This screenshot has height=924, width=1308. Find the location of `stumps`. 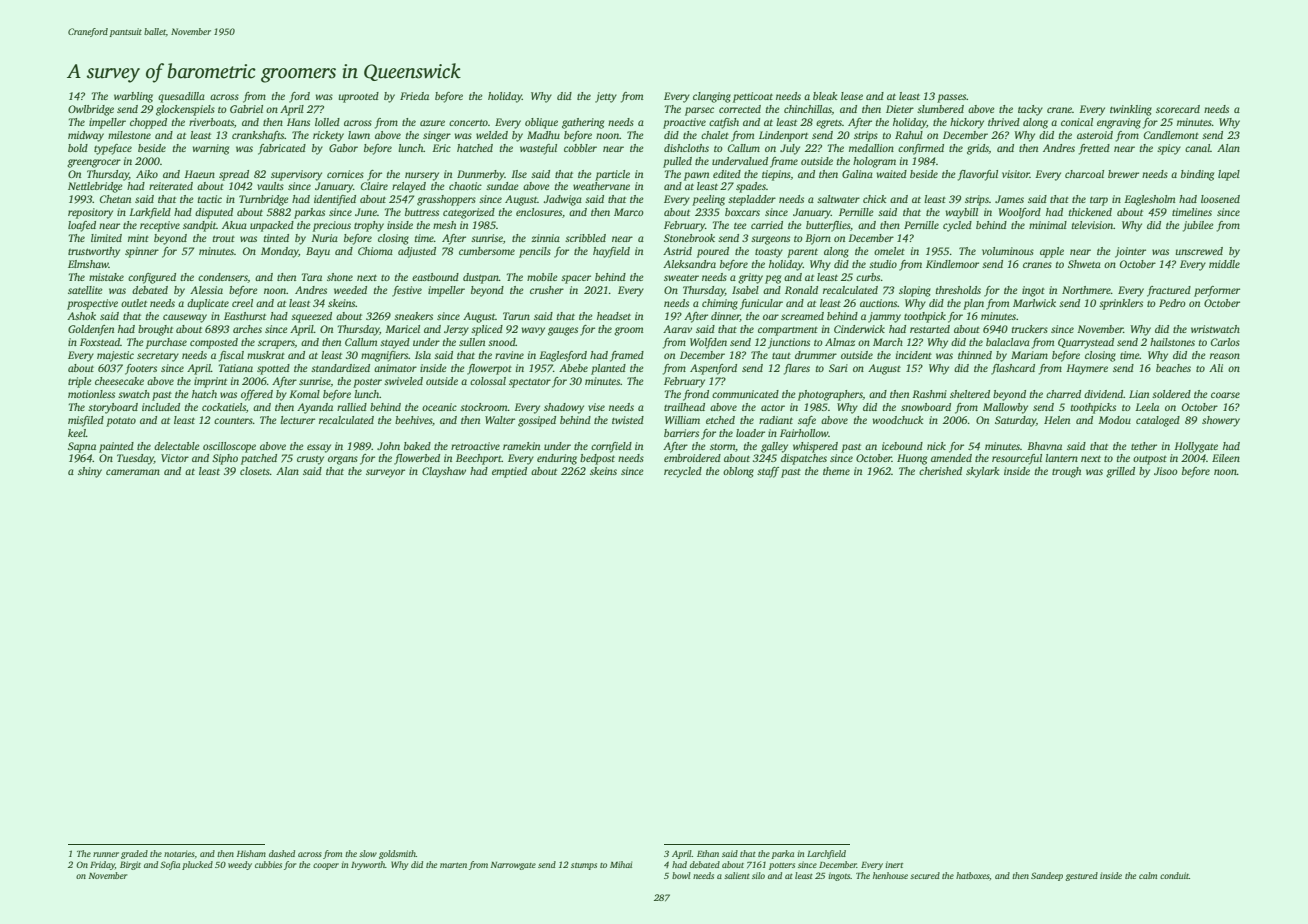

stumps is located at coordinates (584, 866).
